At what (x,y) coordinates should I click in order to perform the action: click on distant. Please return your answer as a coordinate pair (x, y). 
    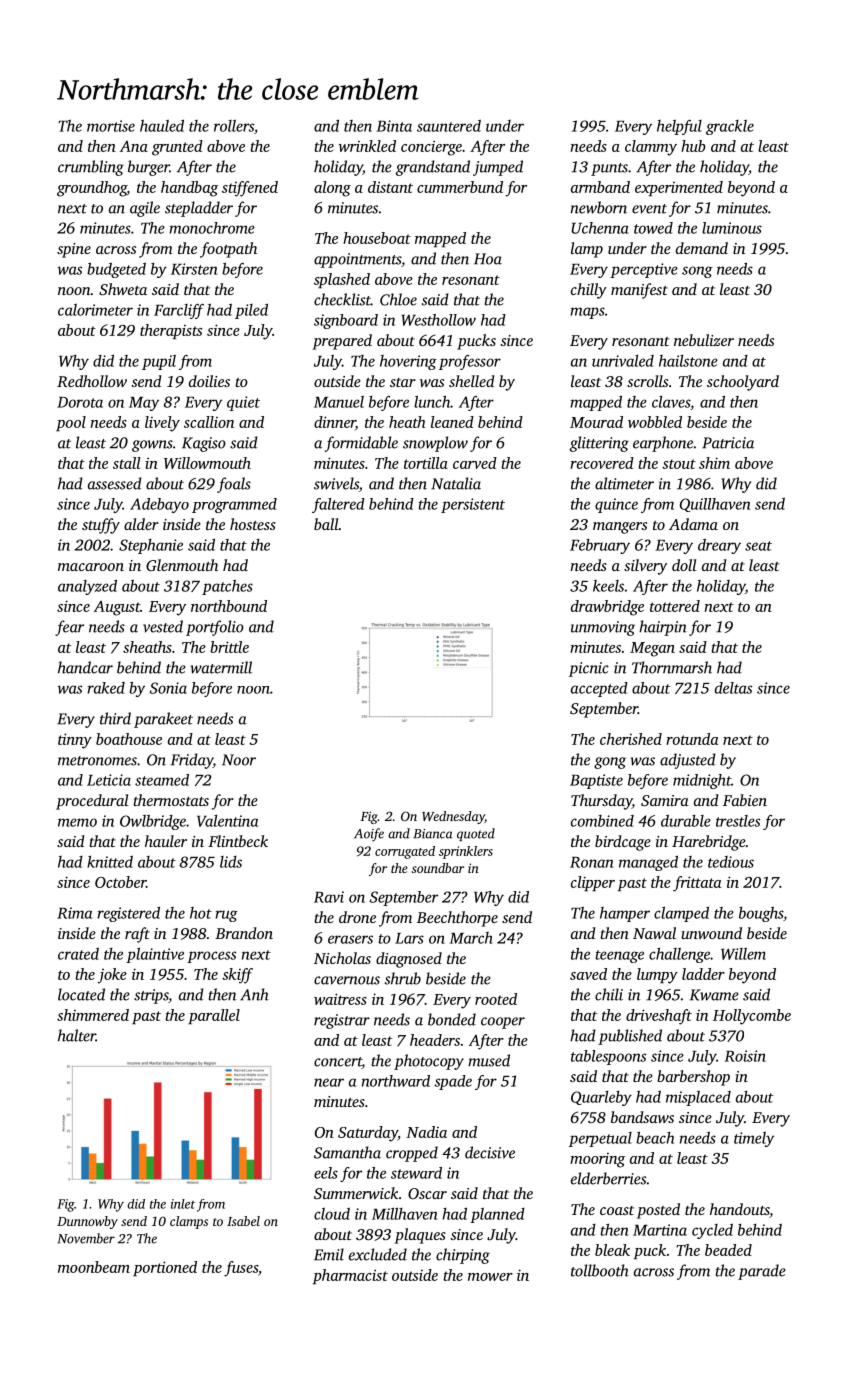
    Looking at the image, I should click on (390, 187).
